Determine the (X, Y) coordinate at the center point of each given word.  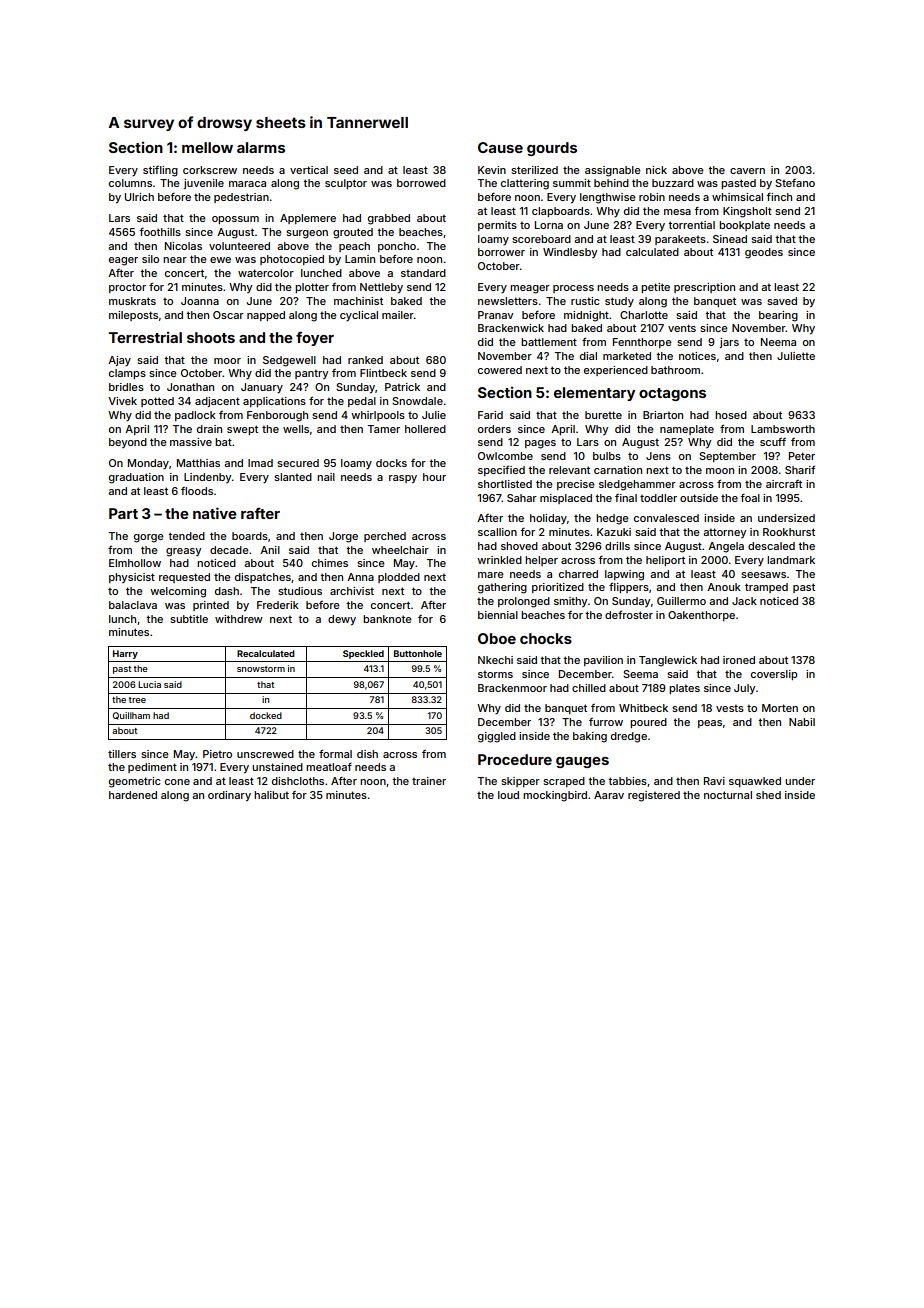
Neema (778, 342)
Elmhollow (135, 563)
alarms (261, 147)
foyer (315, 338)
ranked (365, 360)
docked (266, 715)
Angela (726, 547)
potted (157, 402)
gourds (552, 149)
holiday (548, 519)
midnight (586, 316)
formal (335, 753)
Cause (500, 147)
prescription (704, 288)
